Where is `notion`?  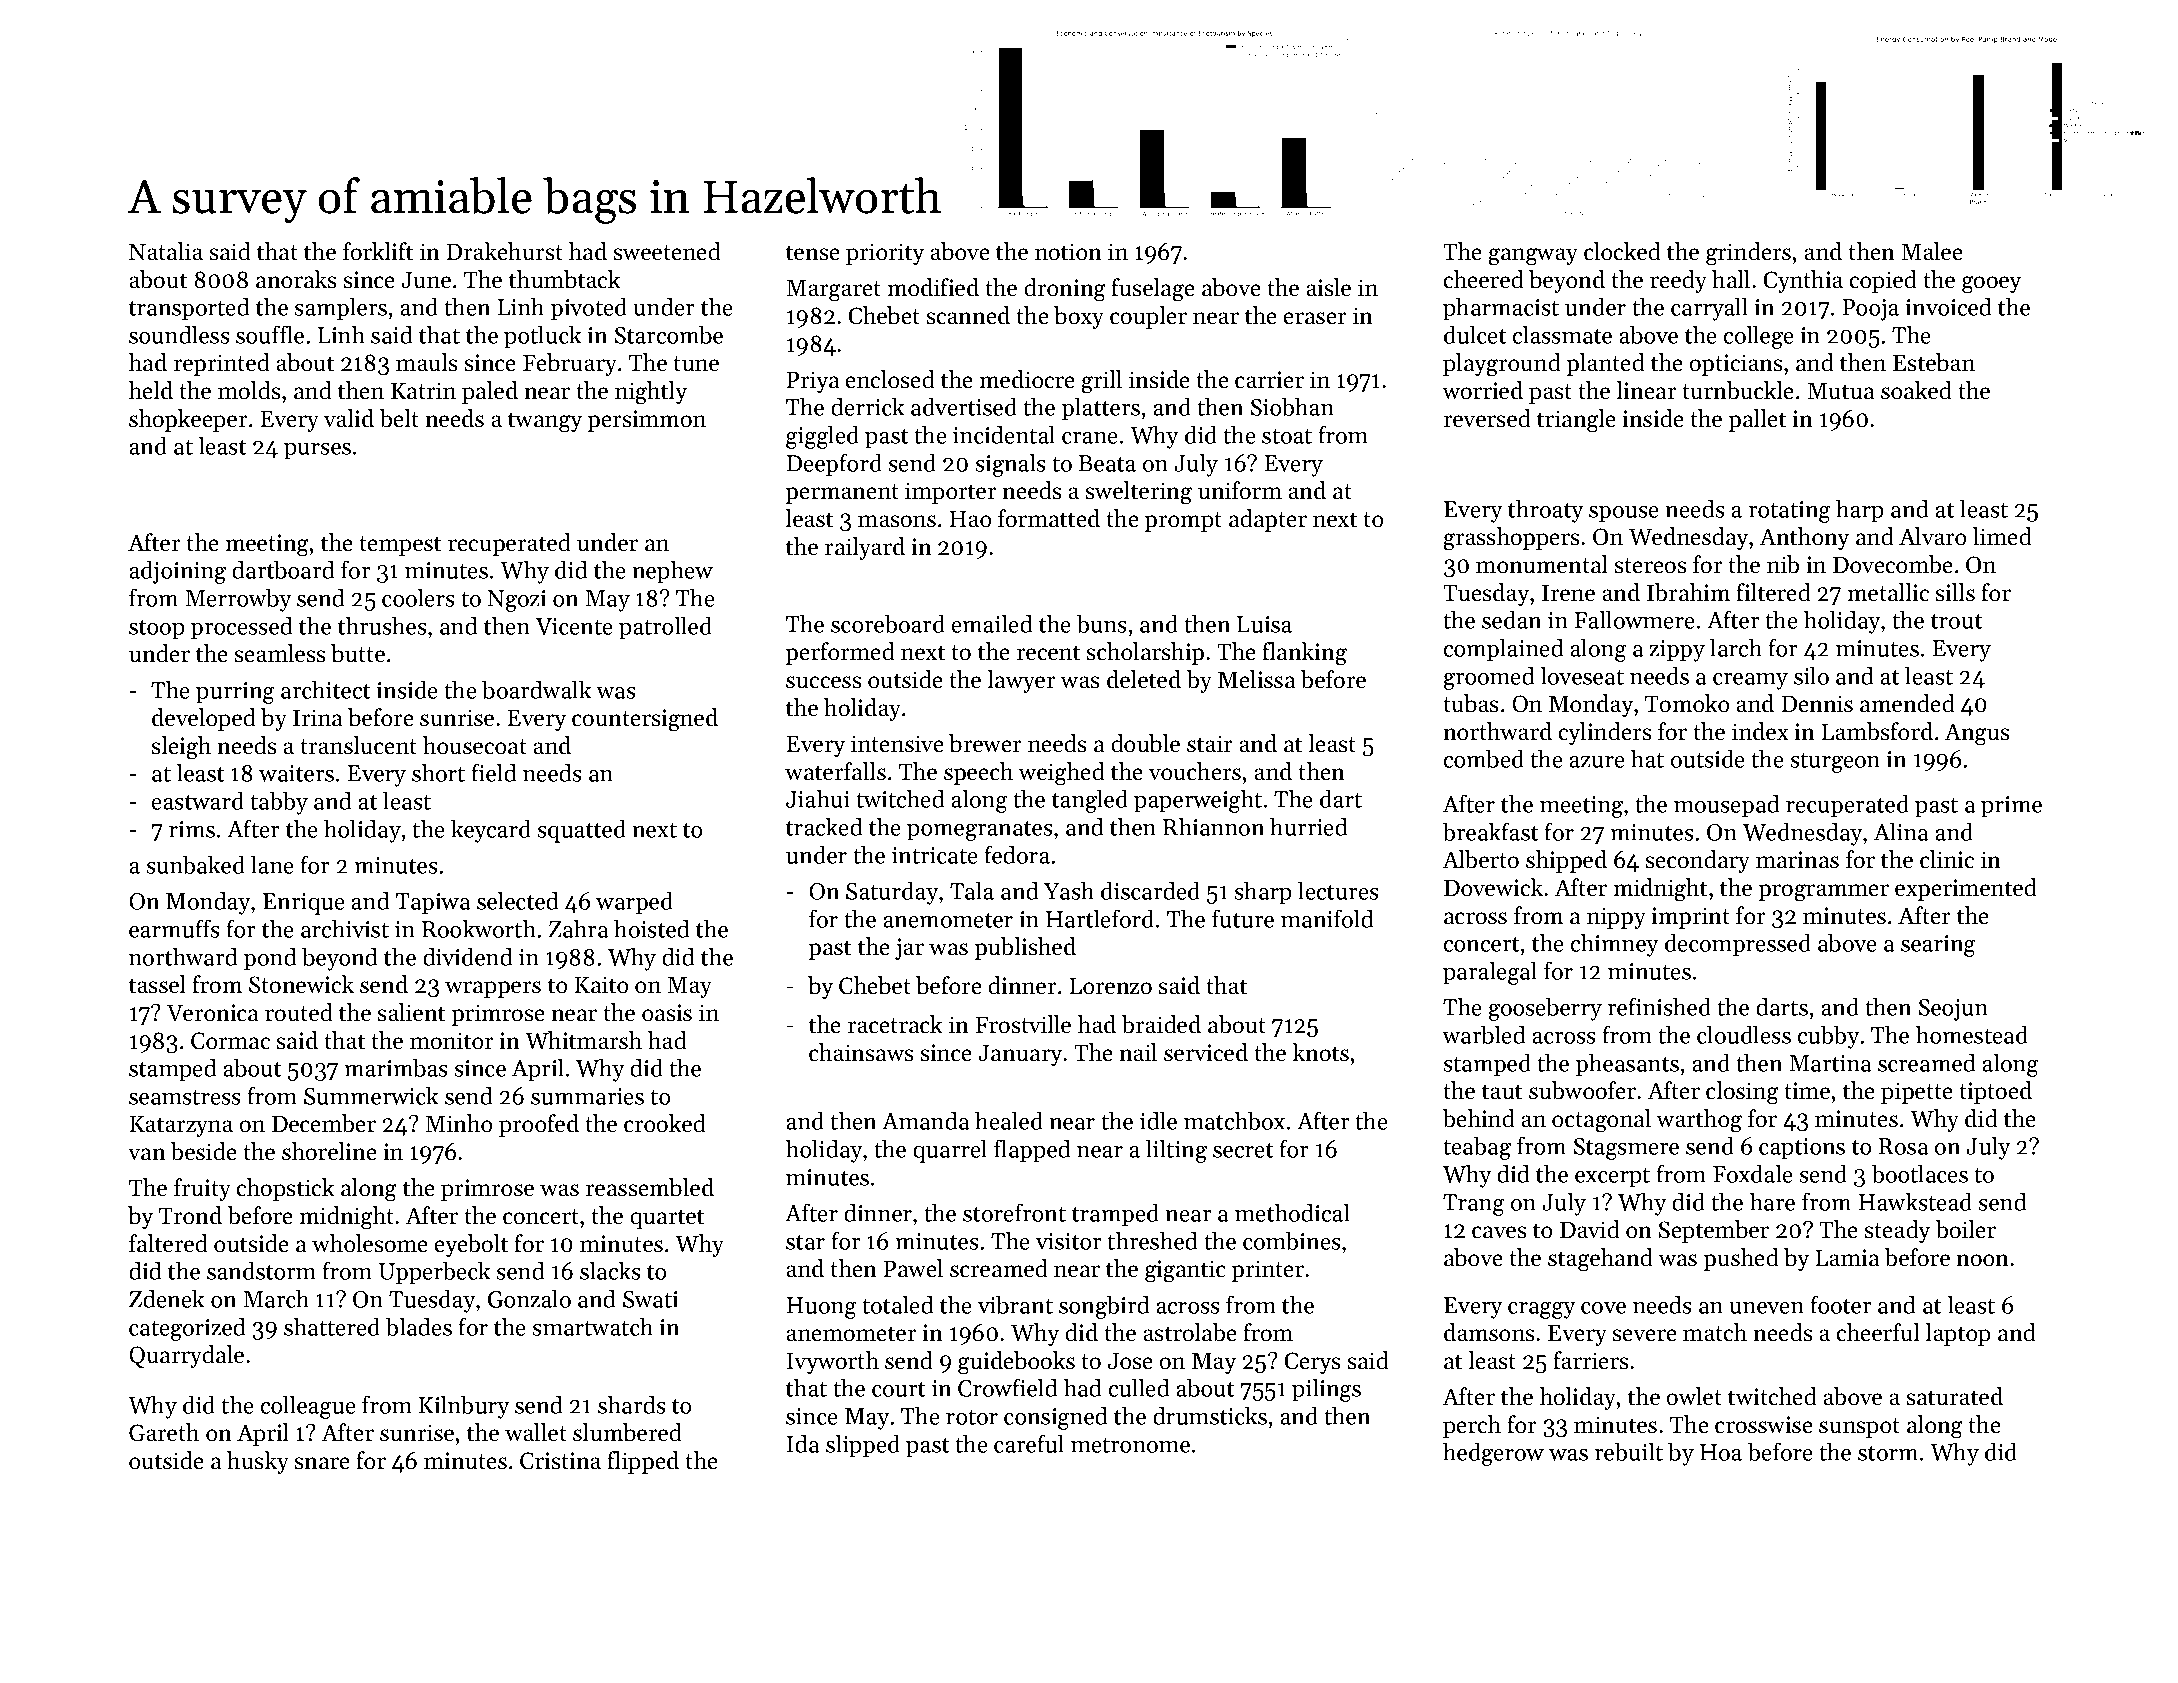
notion is located at coordinates (1068, 252).
